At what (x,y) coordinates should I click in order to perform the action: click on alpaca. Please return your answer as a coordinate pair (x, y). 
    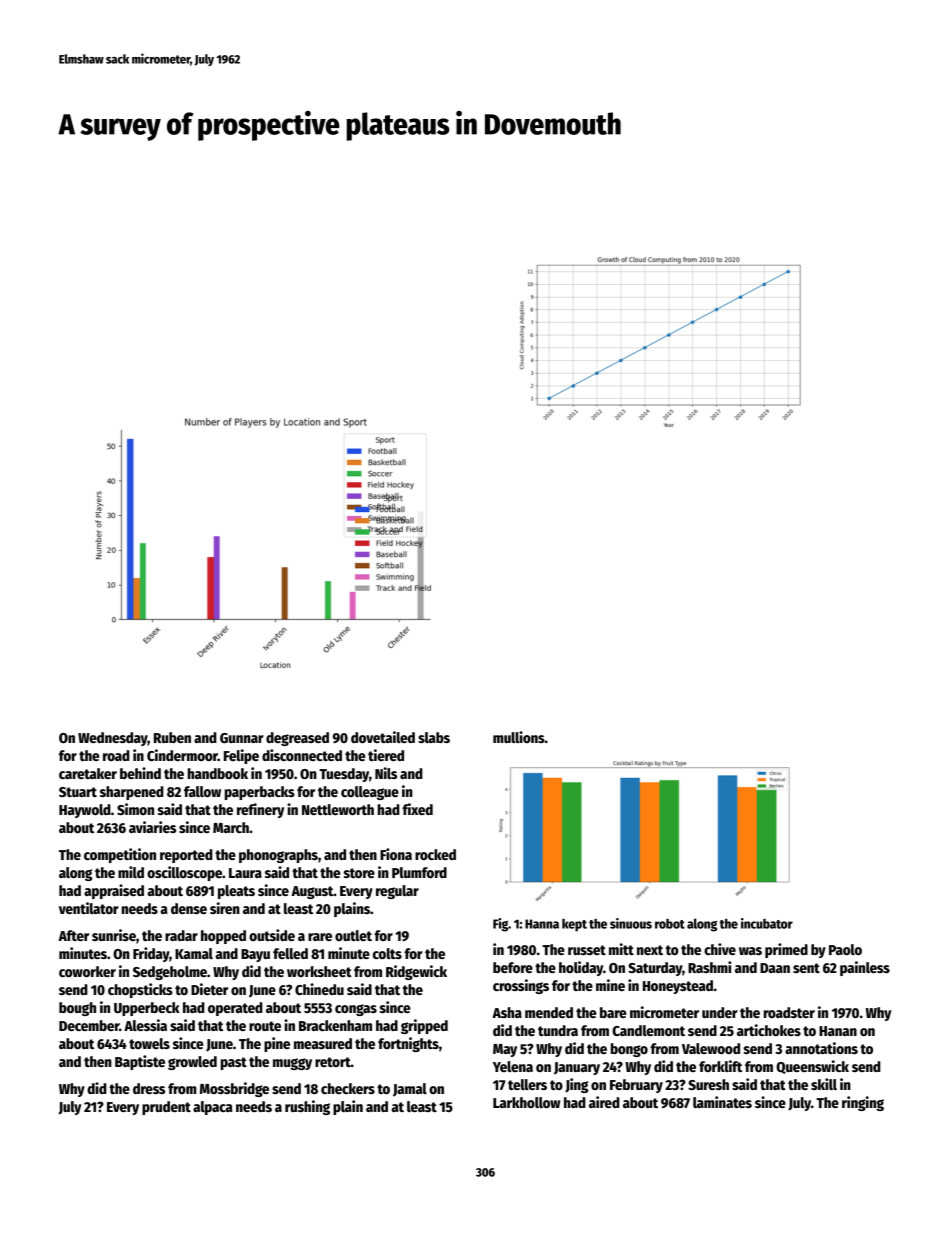
    Looking at the image, I should click on (213, 1108).
